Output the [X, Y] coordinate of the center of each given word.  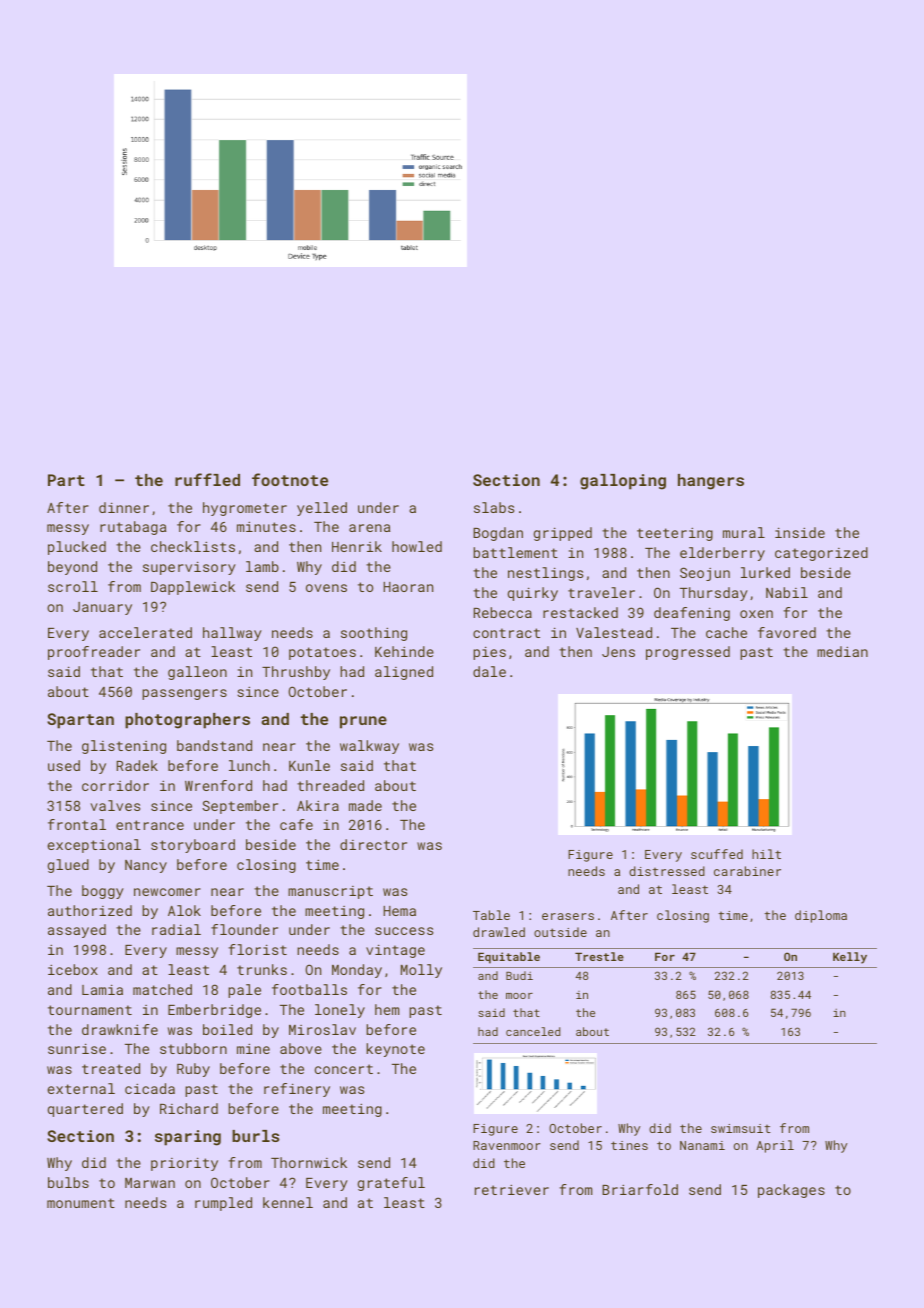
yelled [322, 509]
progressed [688, 653]
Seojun [705, 574]
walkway [369, 747]
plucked [77, 548]
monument [81, 1203]
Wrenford [218, 785]
